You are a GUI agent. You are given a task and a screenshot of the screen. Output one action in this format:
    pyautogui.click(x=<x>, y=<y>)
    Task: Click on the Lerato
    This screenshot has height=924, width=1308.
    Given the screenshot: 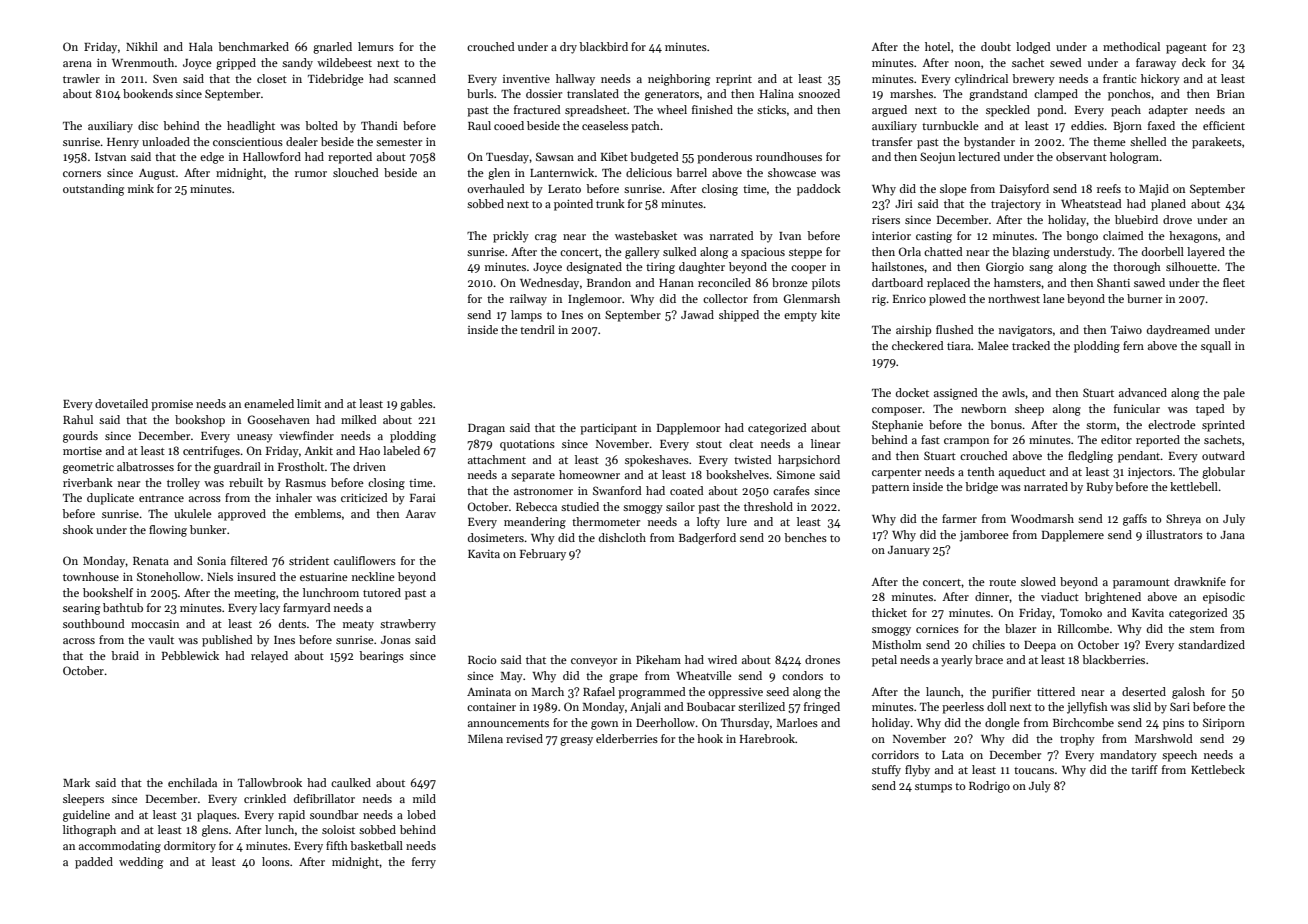 What is the action you would take?
    pyautogui.click(x=564, y=189)
